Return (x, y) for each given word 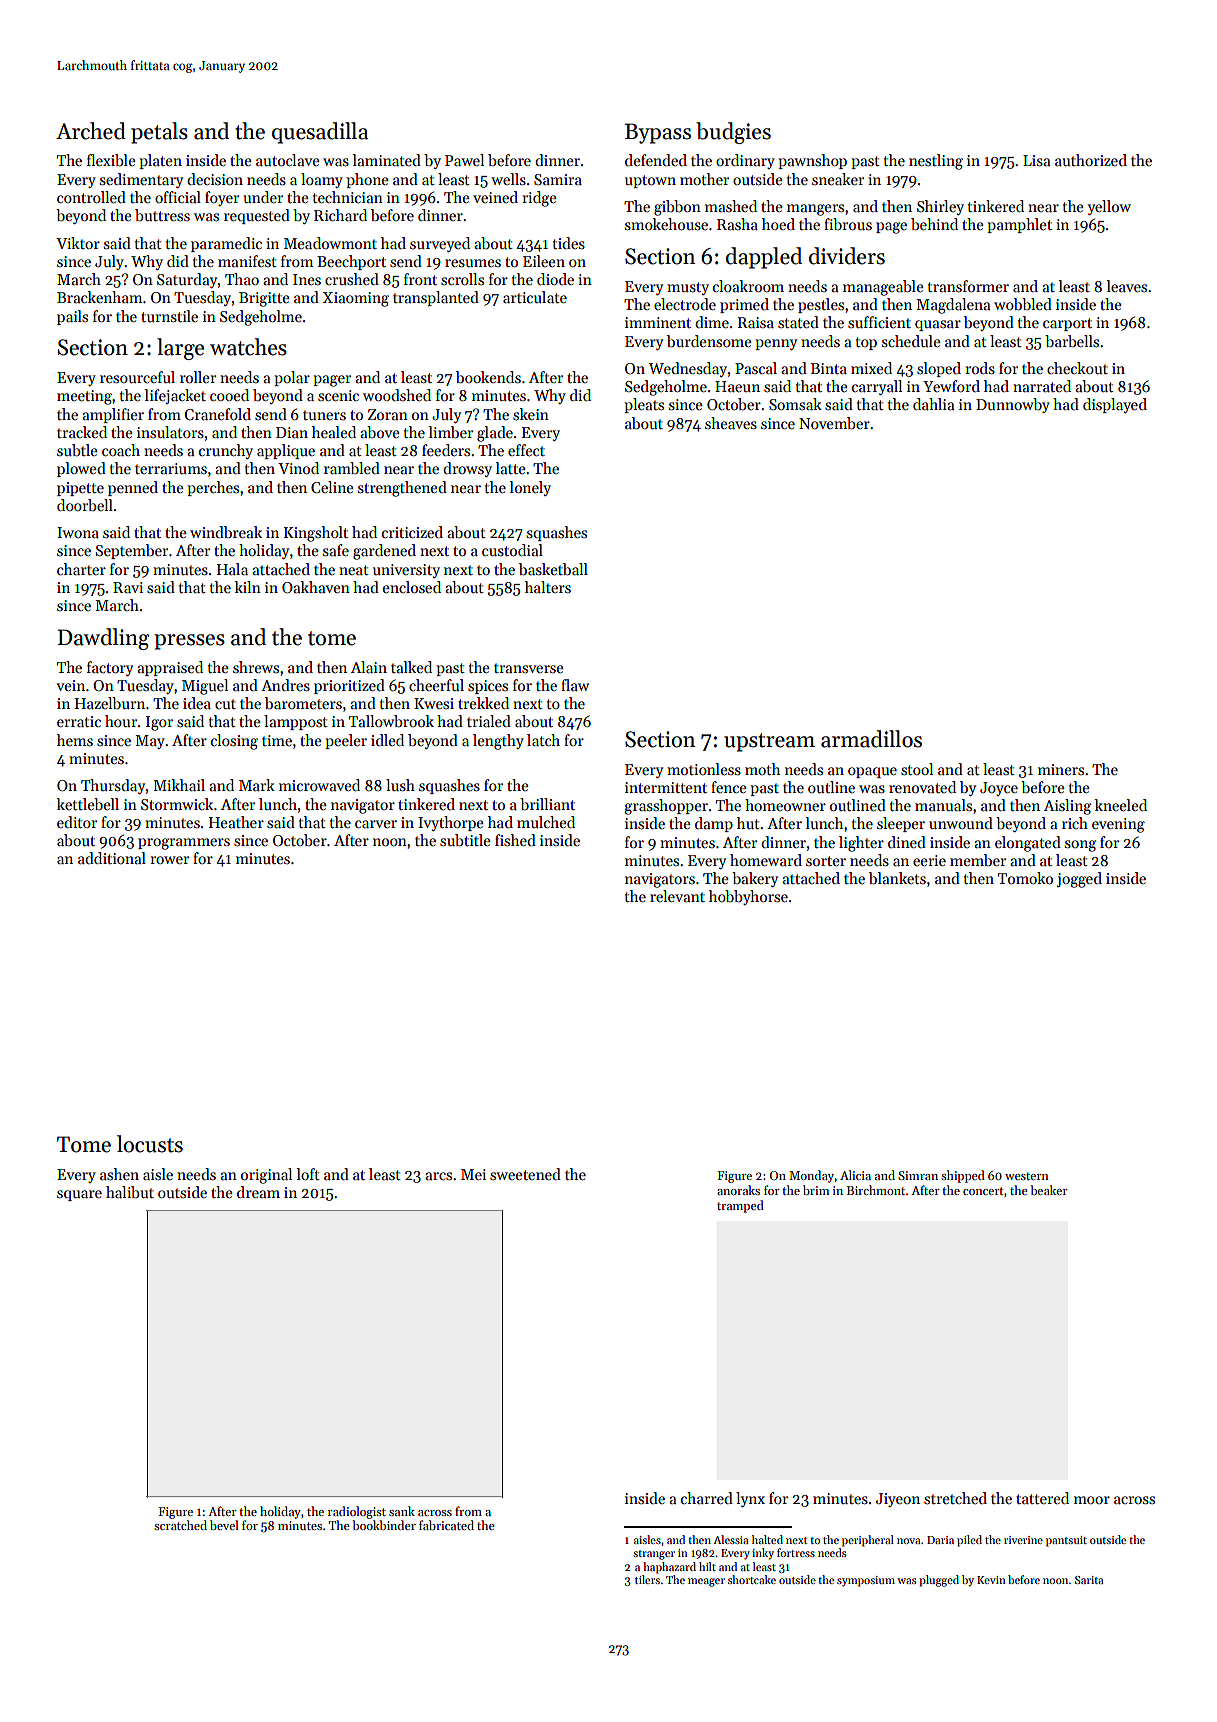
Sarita (1089, 1580)
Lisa (1036, 160)
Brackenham (99, 297)
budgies (733, 133)
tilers (647, 1579)
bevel (224, 1525)
